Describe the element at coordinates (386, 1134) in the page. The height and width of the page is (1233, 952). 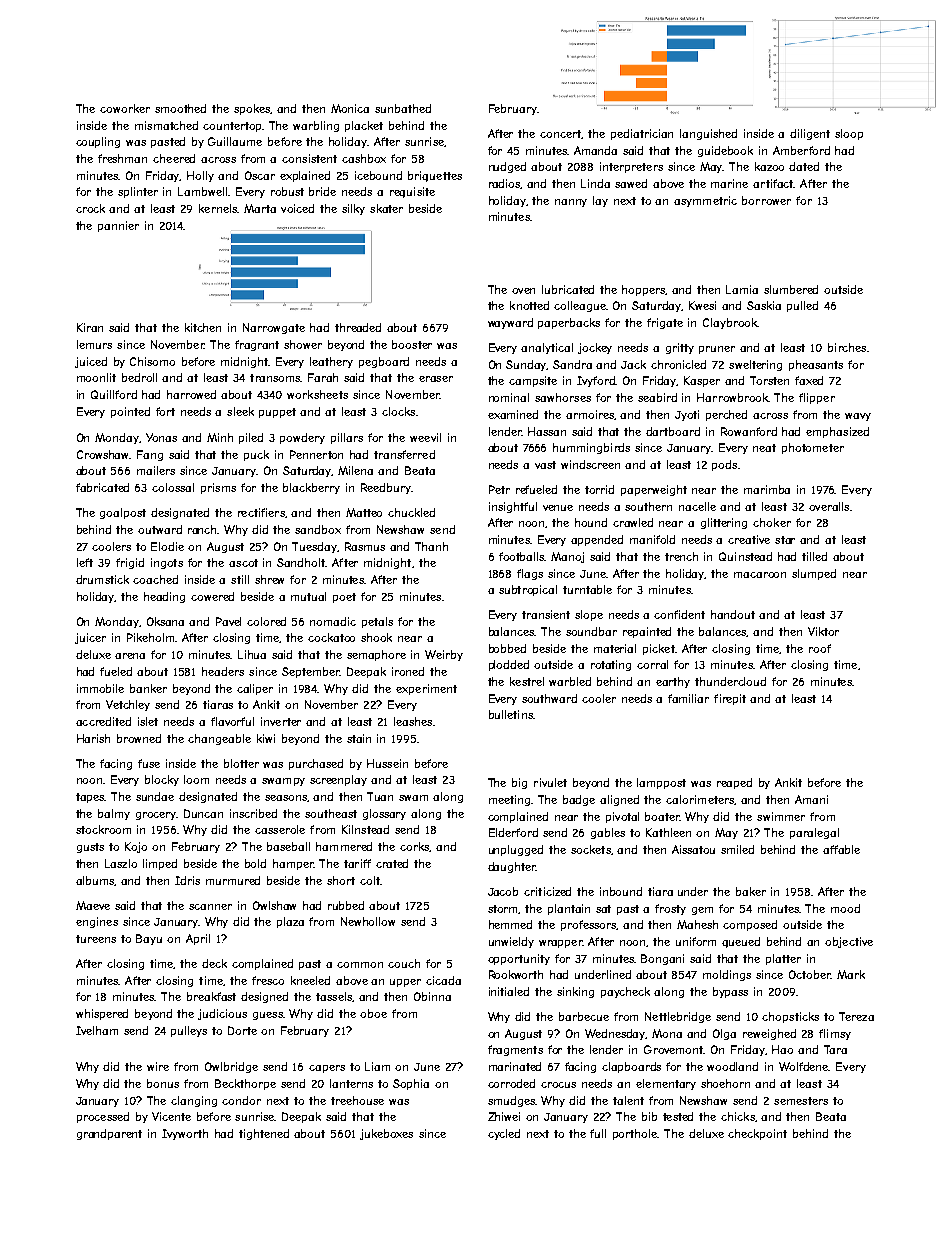
I see `jukeboxes` at that location.
